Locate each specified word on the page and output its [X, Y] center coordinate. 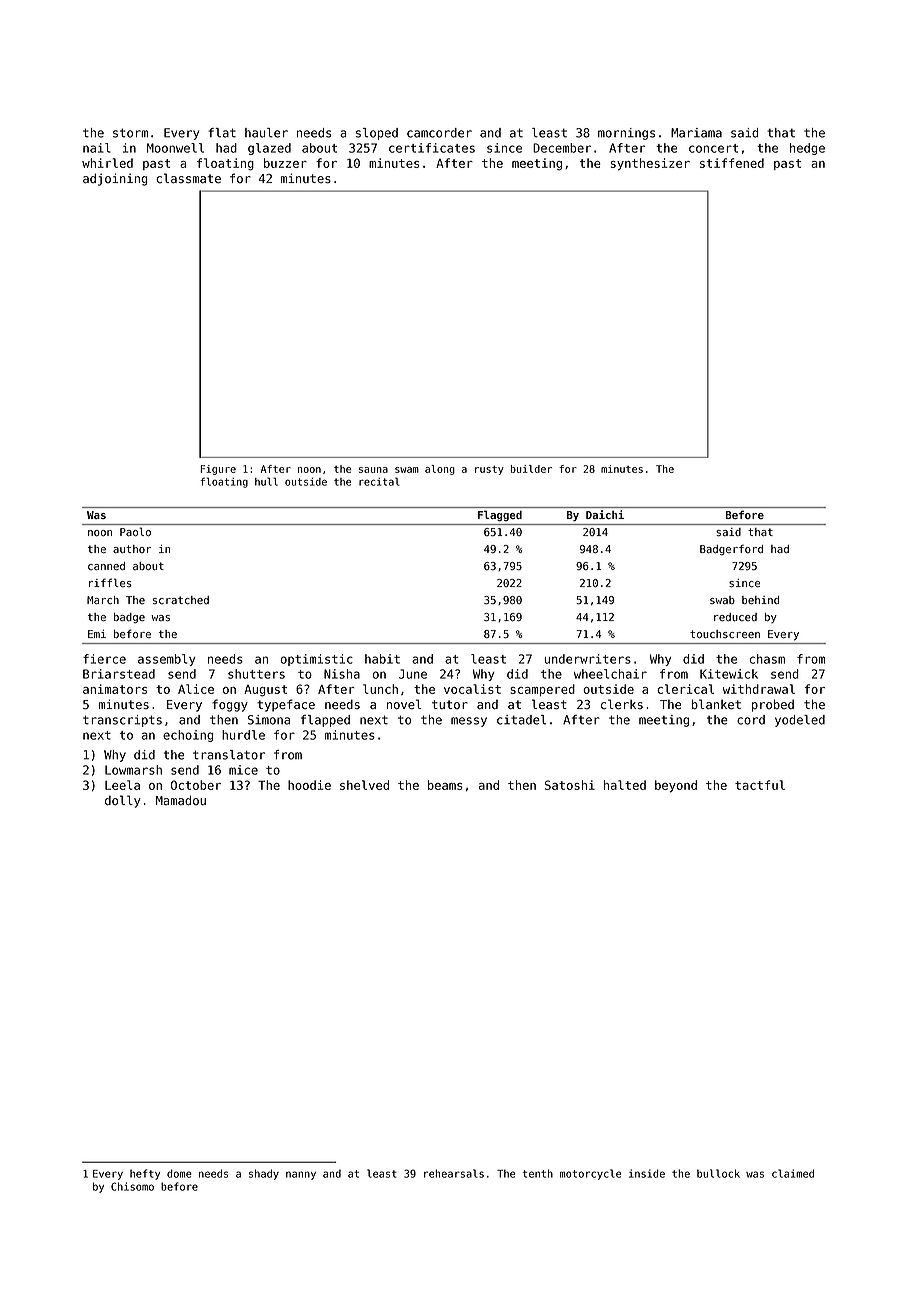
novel [404, 704]
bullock [718, 1173]
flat [222, 133]
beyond [676, 786]
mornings [626, 134]
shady [264, 1174]
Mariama [696, 133]
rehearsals [454, 1173]
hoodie [309, 785]
